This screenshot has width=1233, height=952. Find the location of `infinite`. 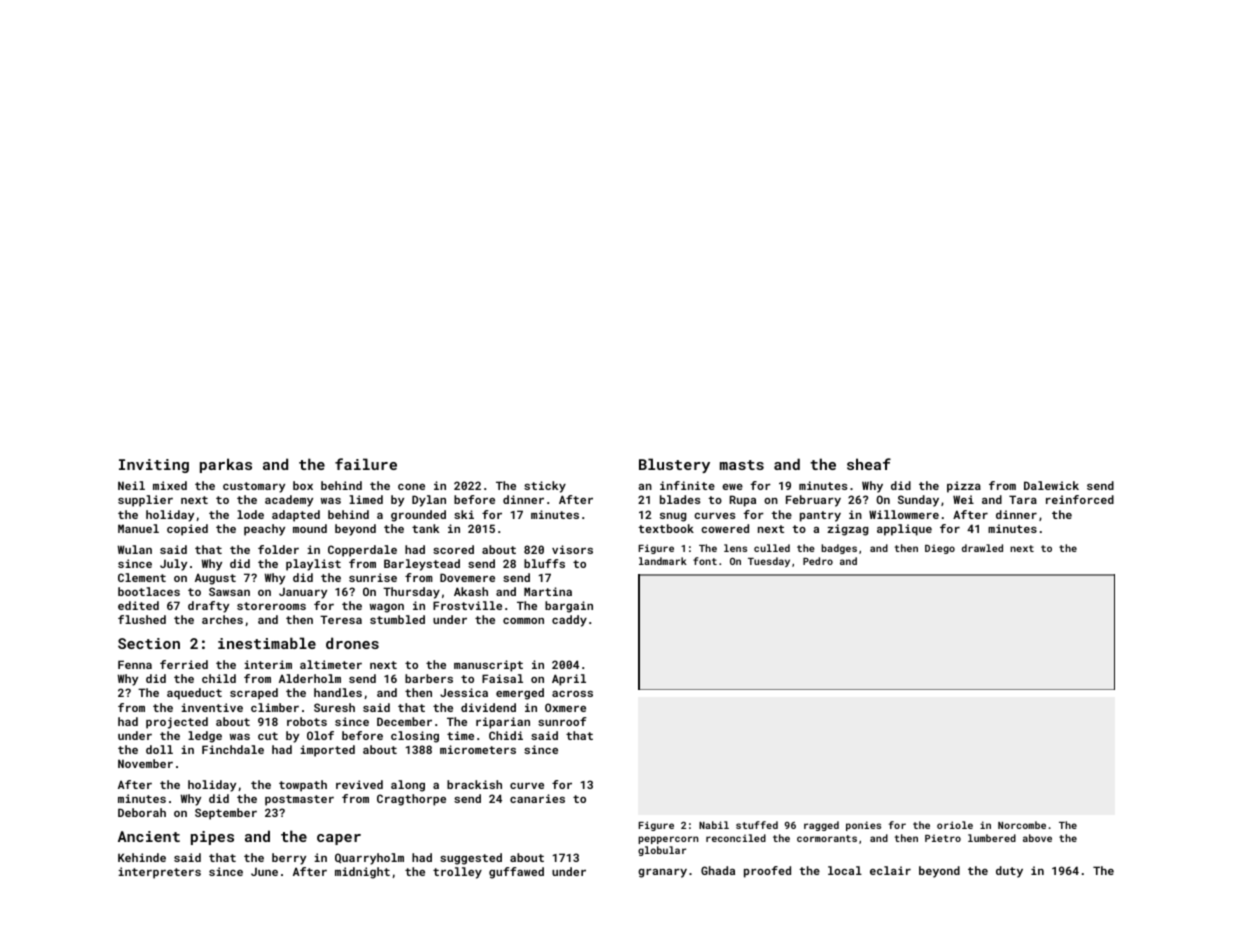

infinite is located at coordinates (687, 485).
